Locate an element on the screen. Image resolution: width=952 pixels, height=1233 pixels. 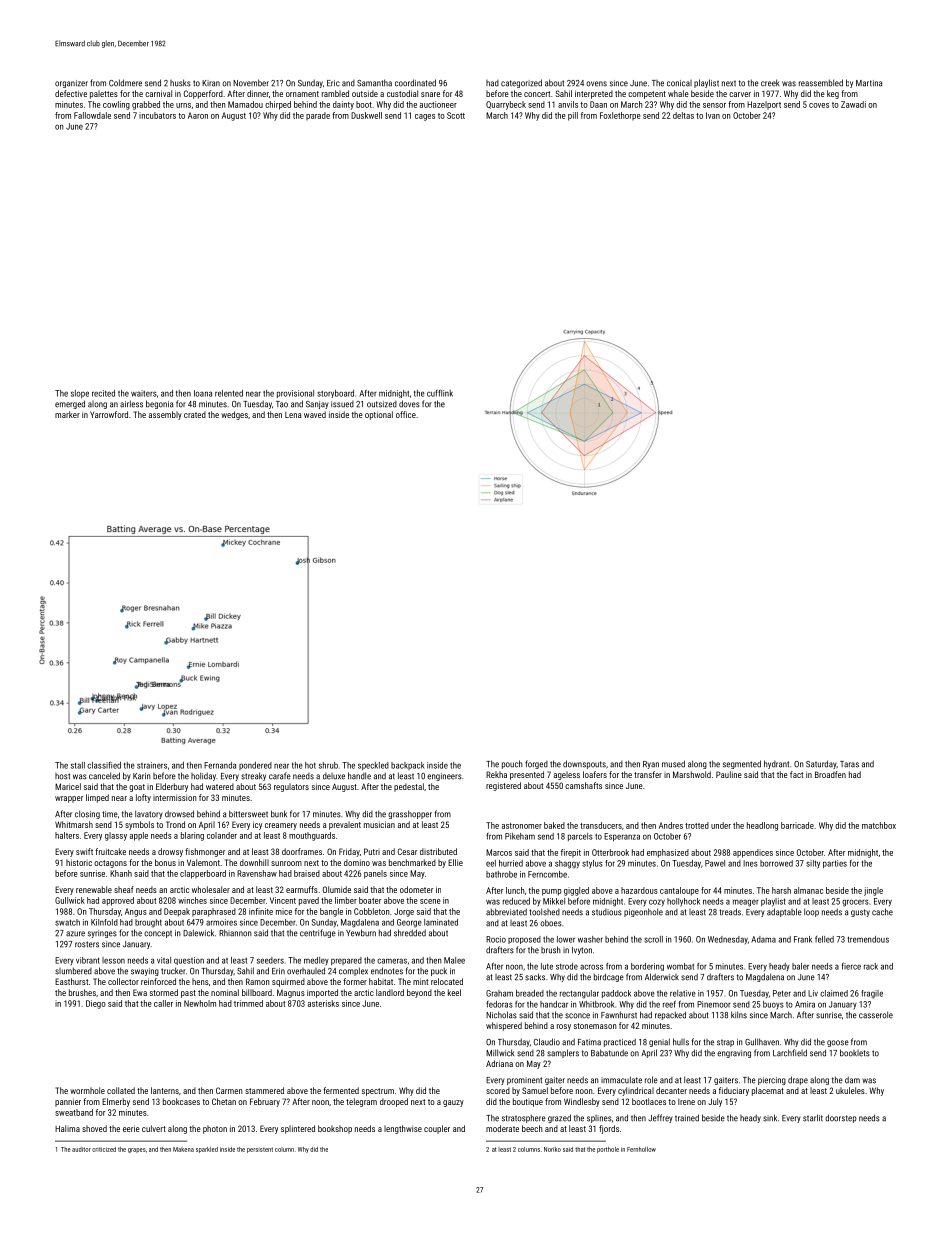
Hazelport is located at coordinates (764, 105).
